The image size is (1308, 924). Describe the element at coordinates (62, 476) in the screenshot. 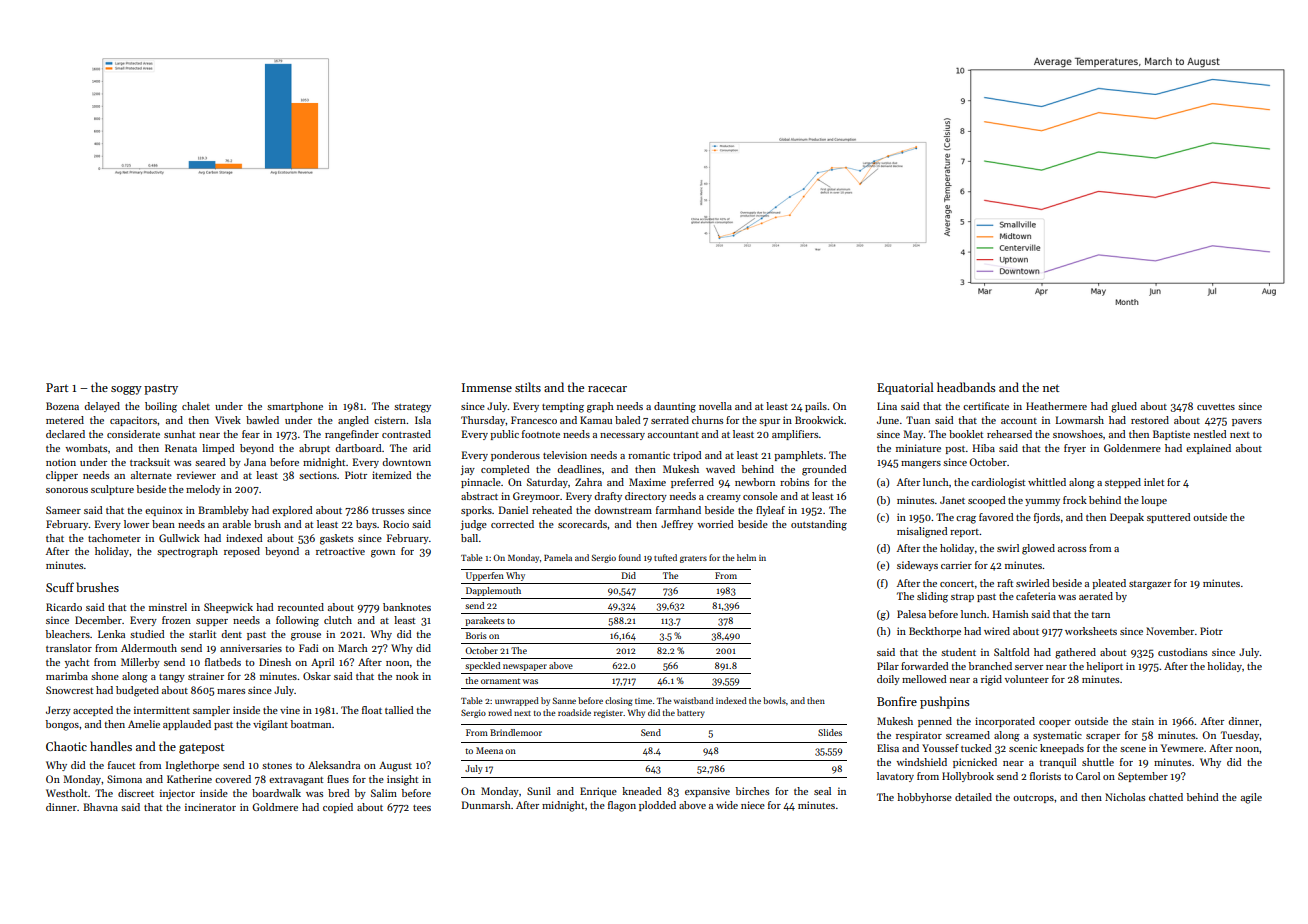

I see `clipper` at that location.
